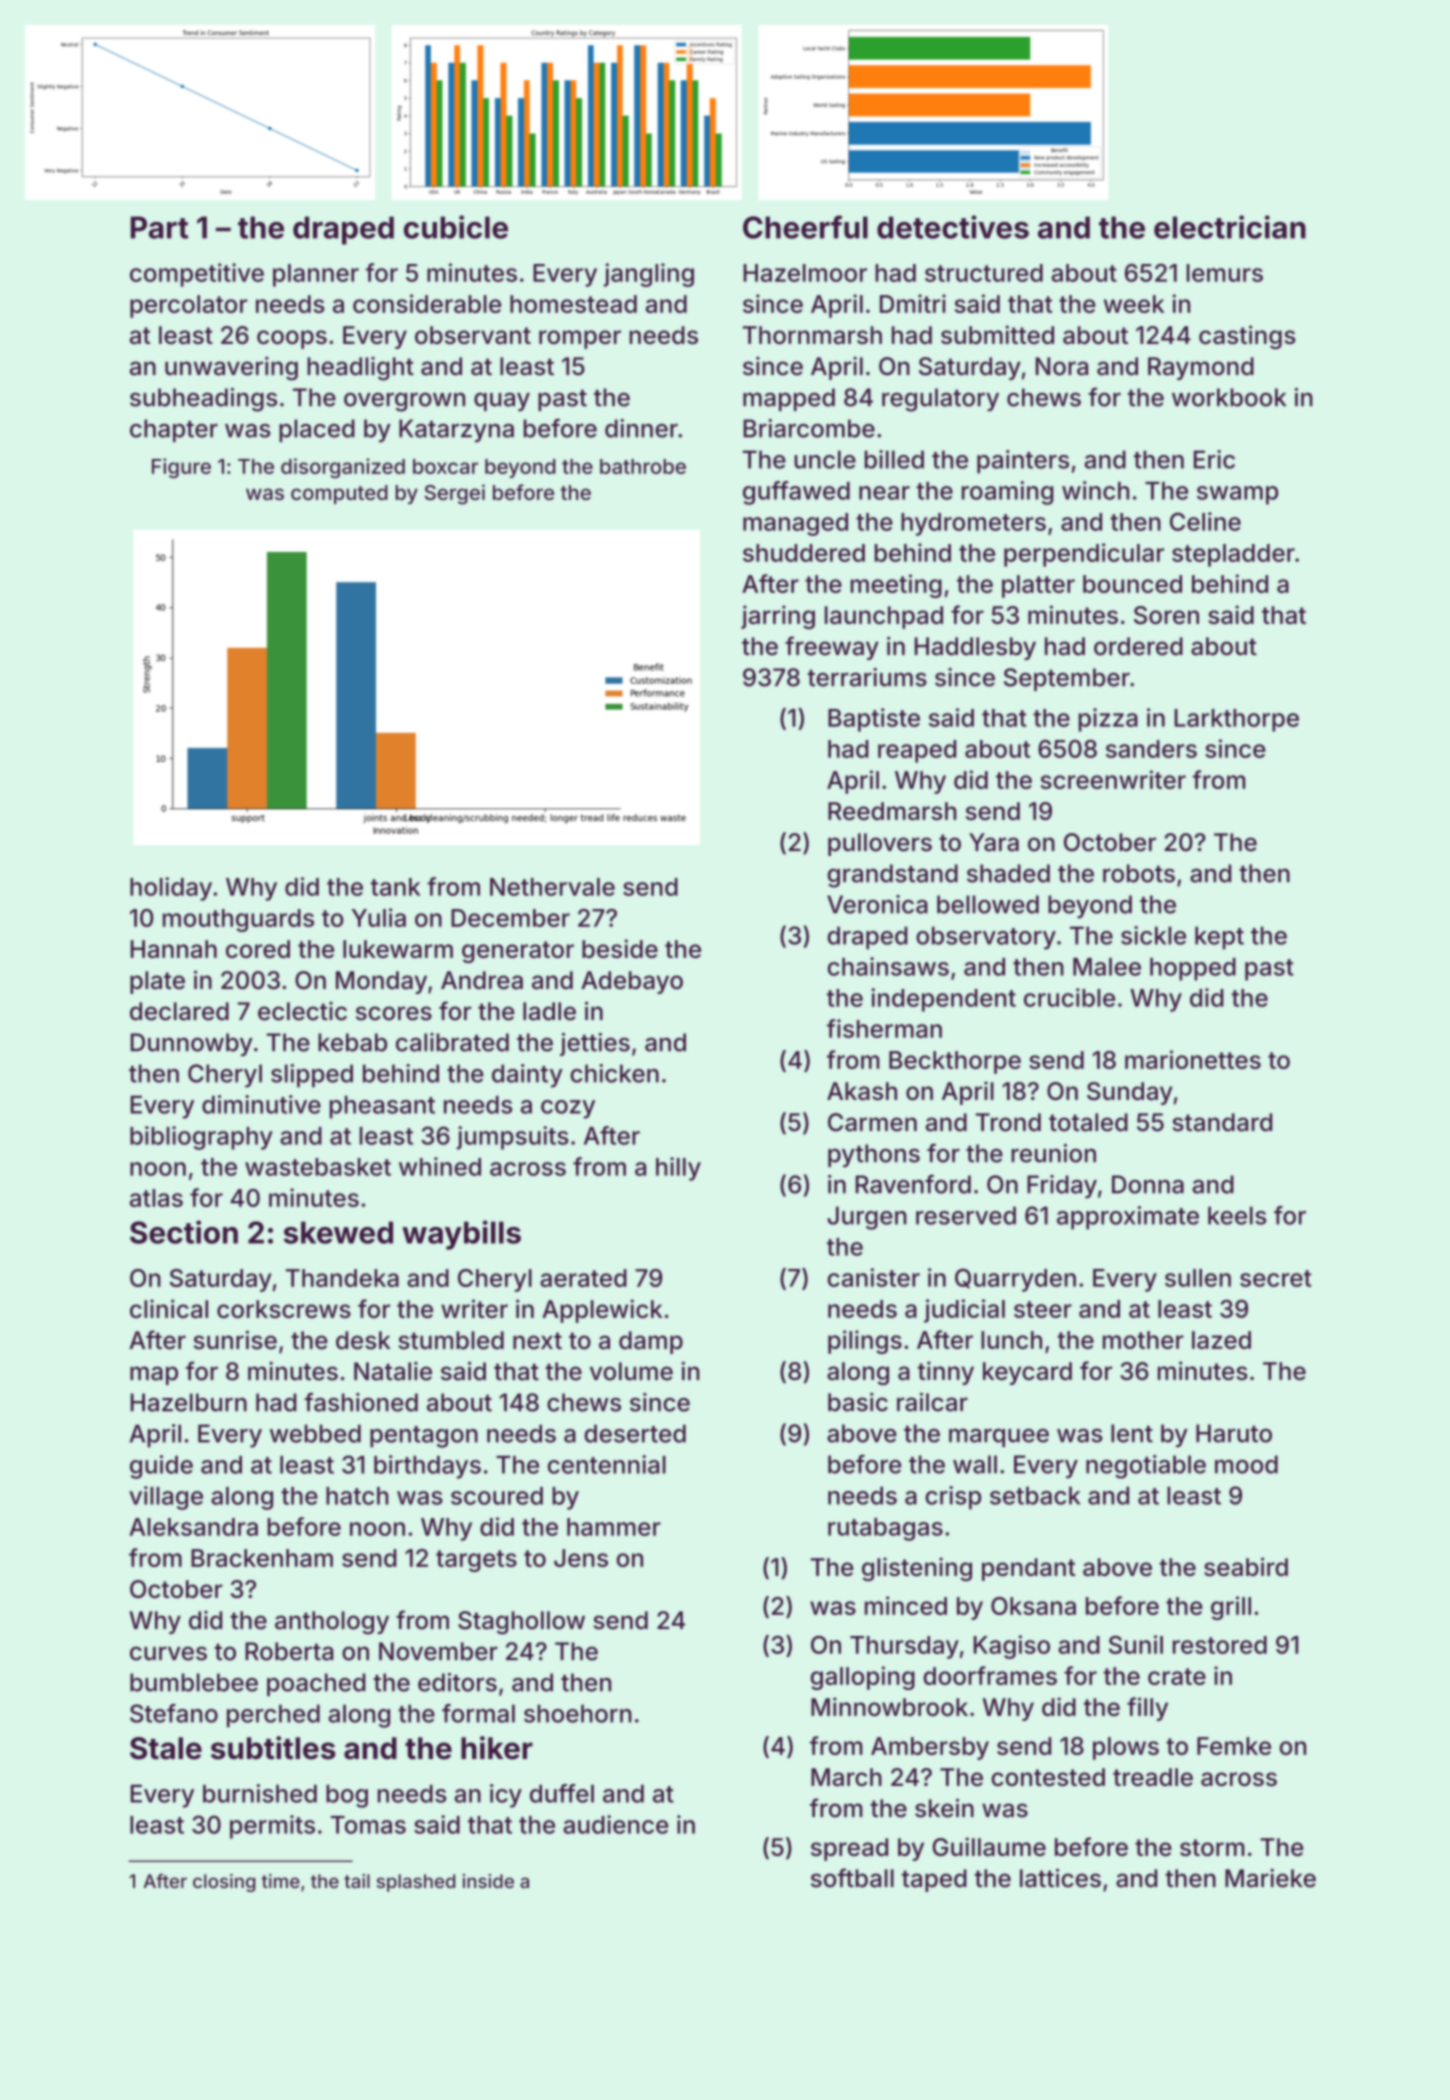 This screenshot has height=2100, width=1450. Describe the element at coordinates (953, 227) in the screenshot. I see `detectives` at that location.
